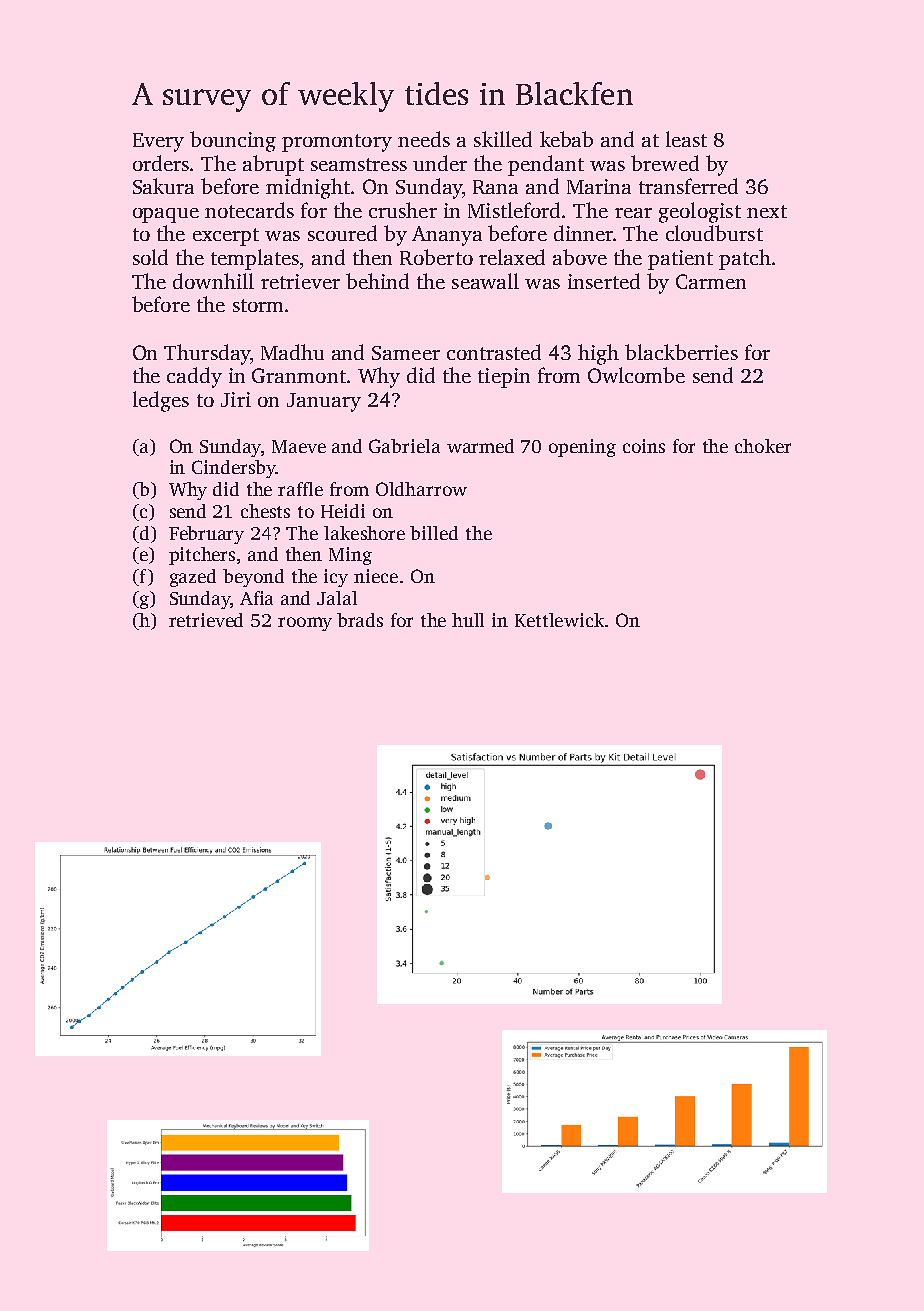  Describe the element at coordinates (360, 620) in the image. I see `brads` at that location.
